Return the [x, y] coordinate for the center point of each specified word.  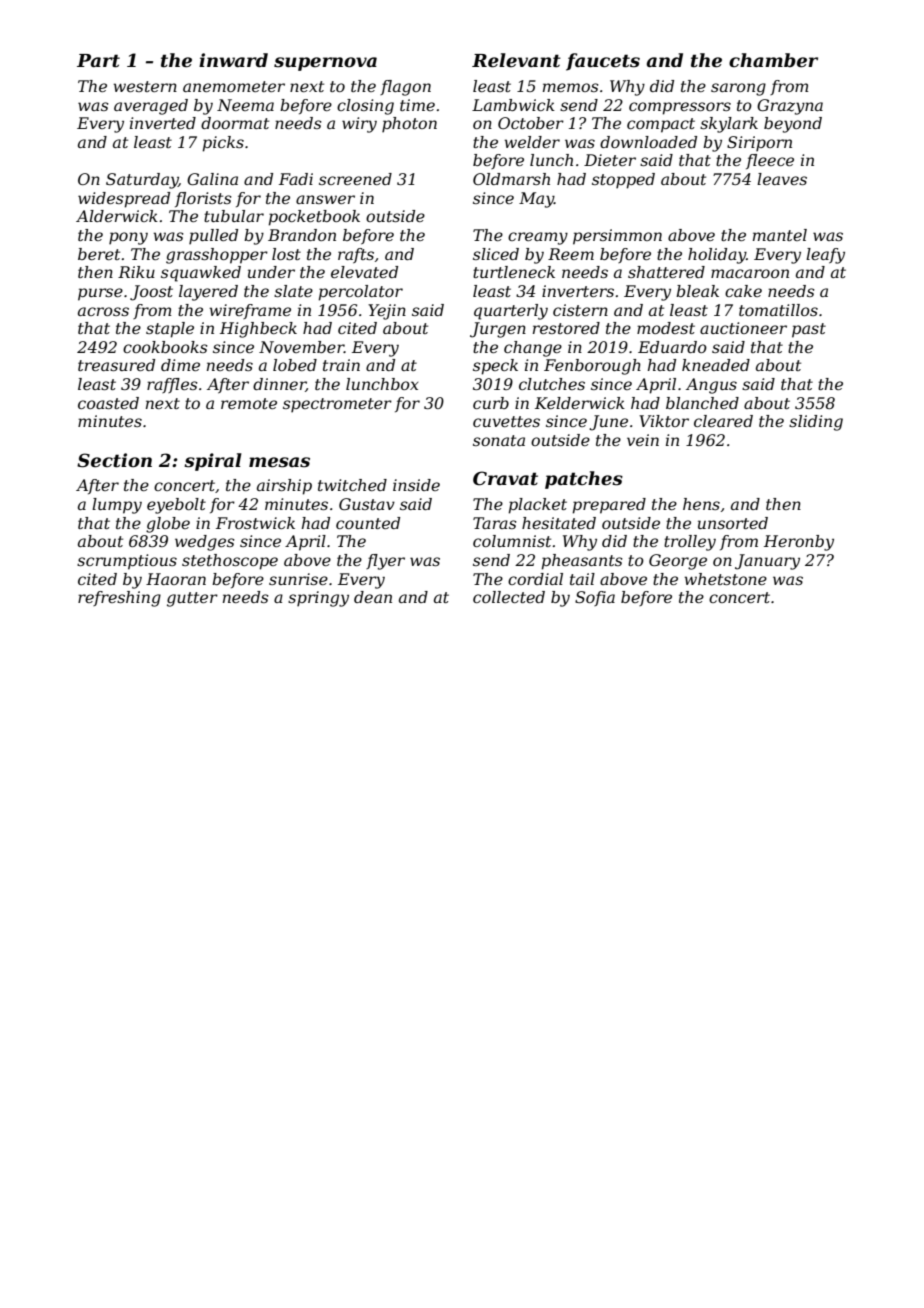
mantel [780, 235]
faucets [603, 62]
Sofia [595, 598]
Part [98, 61]
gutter [192, 599]
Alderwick [117, 216]
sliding [816, 423]
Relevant [516, 60]
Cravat [505, 478]
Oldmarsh [511, 179]
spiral [213, 462]
